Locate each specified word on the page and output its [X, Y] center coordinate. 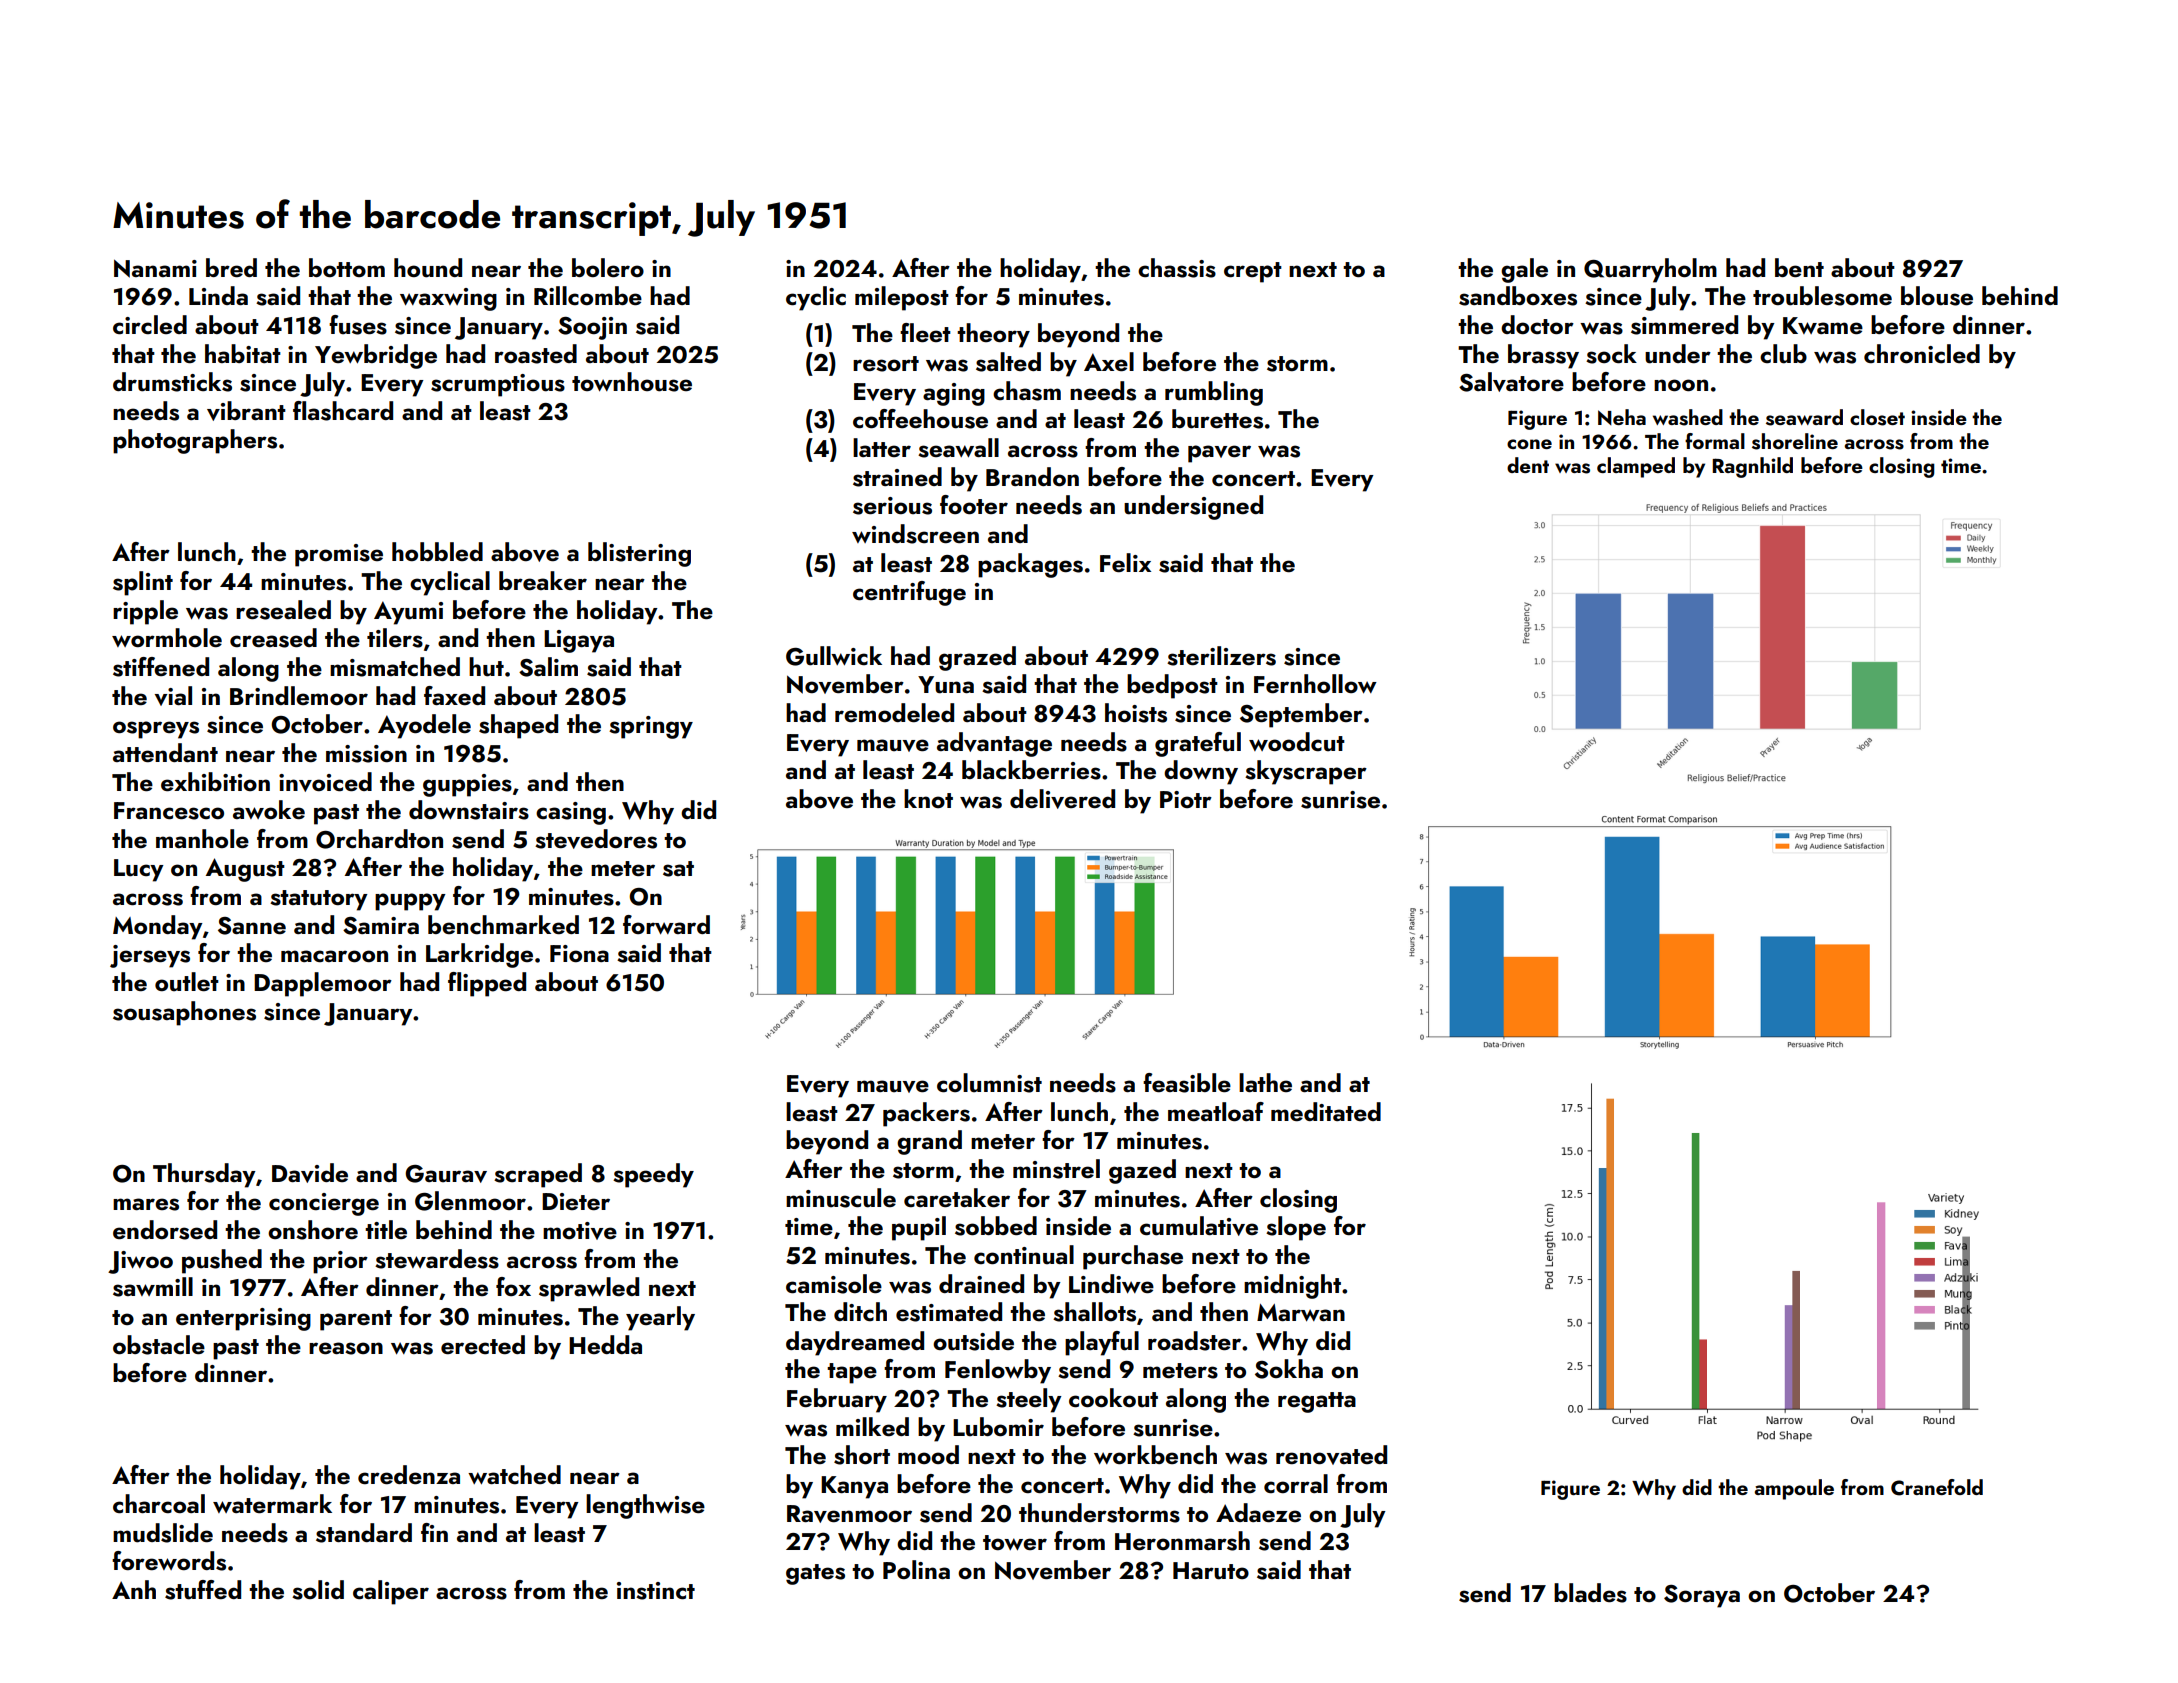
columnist [989, 1083]
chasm [1027, 391]
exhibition [215, 781]
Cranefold [1937, 1487]
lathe [1265, 1082]
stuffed [203, 1590]
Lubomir [998, 1427]
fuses [358, 325]
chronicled [1922, 353]
